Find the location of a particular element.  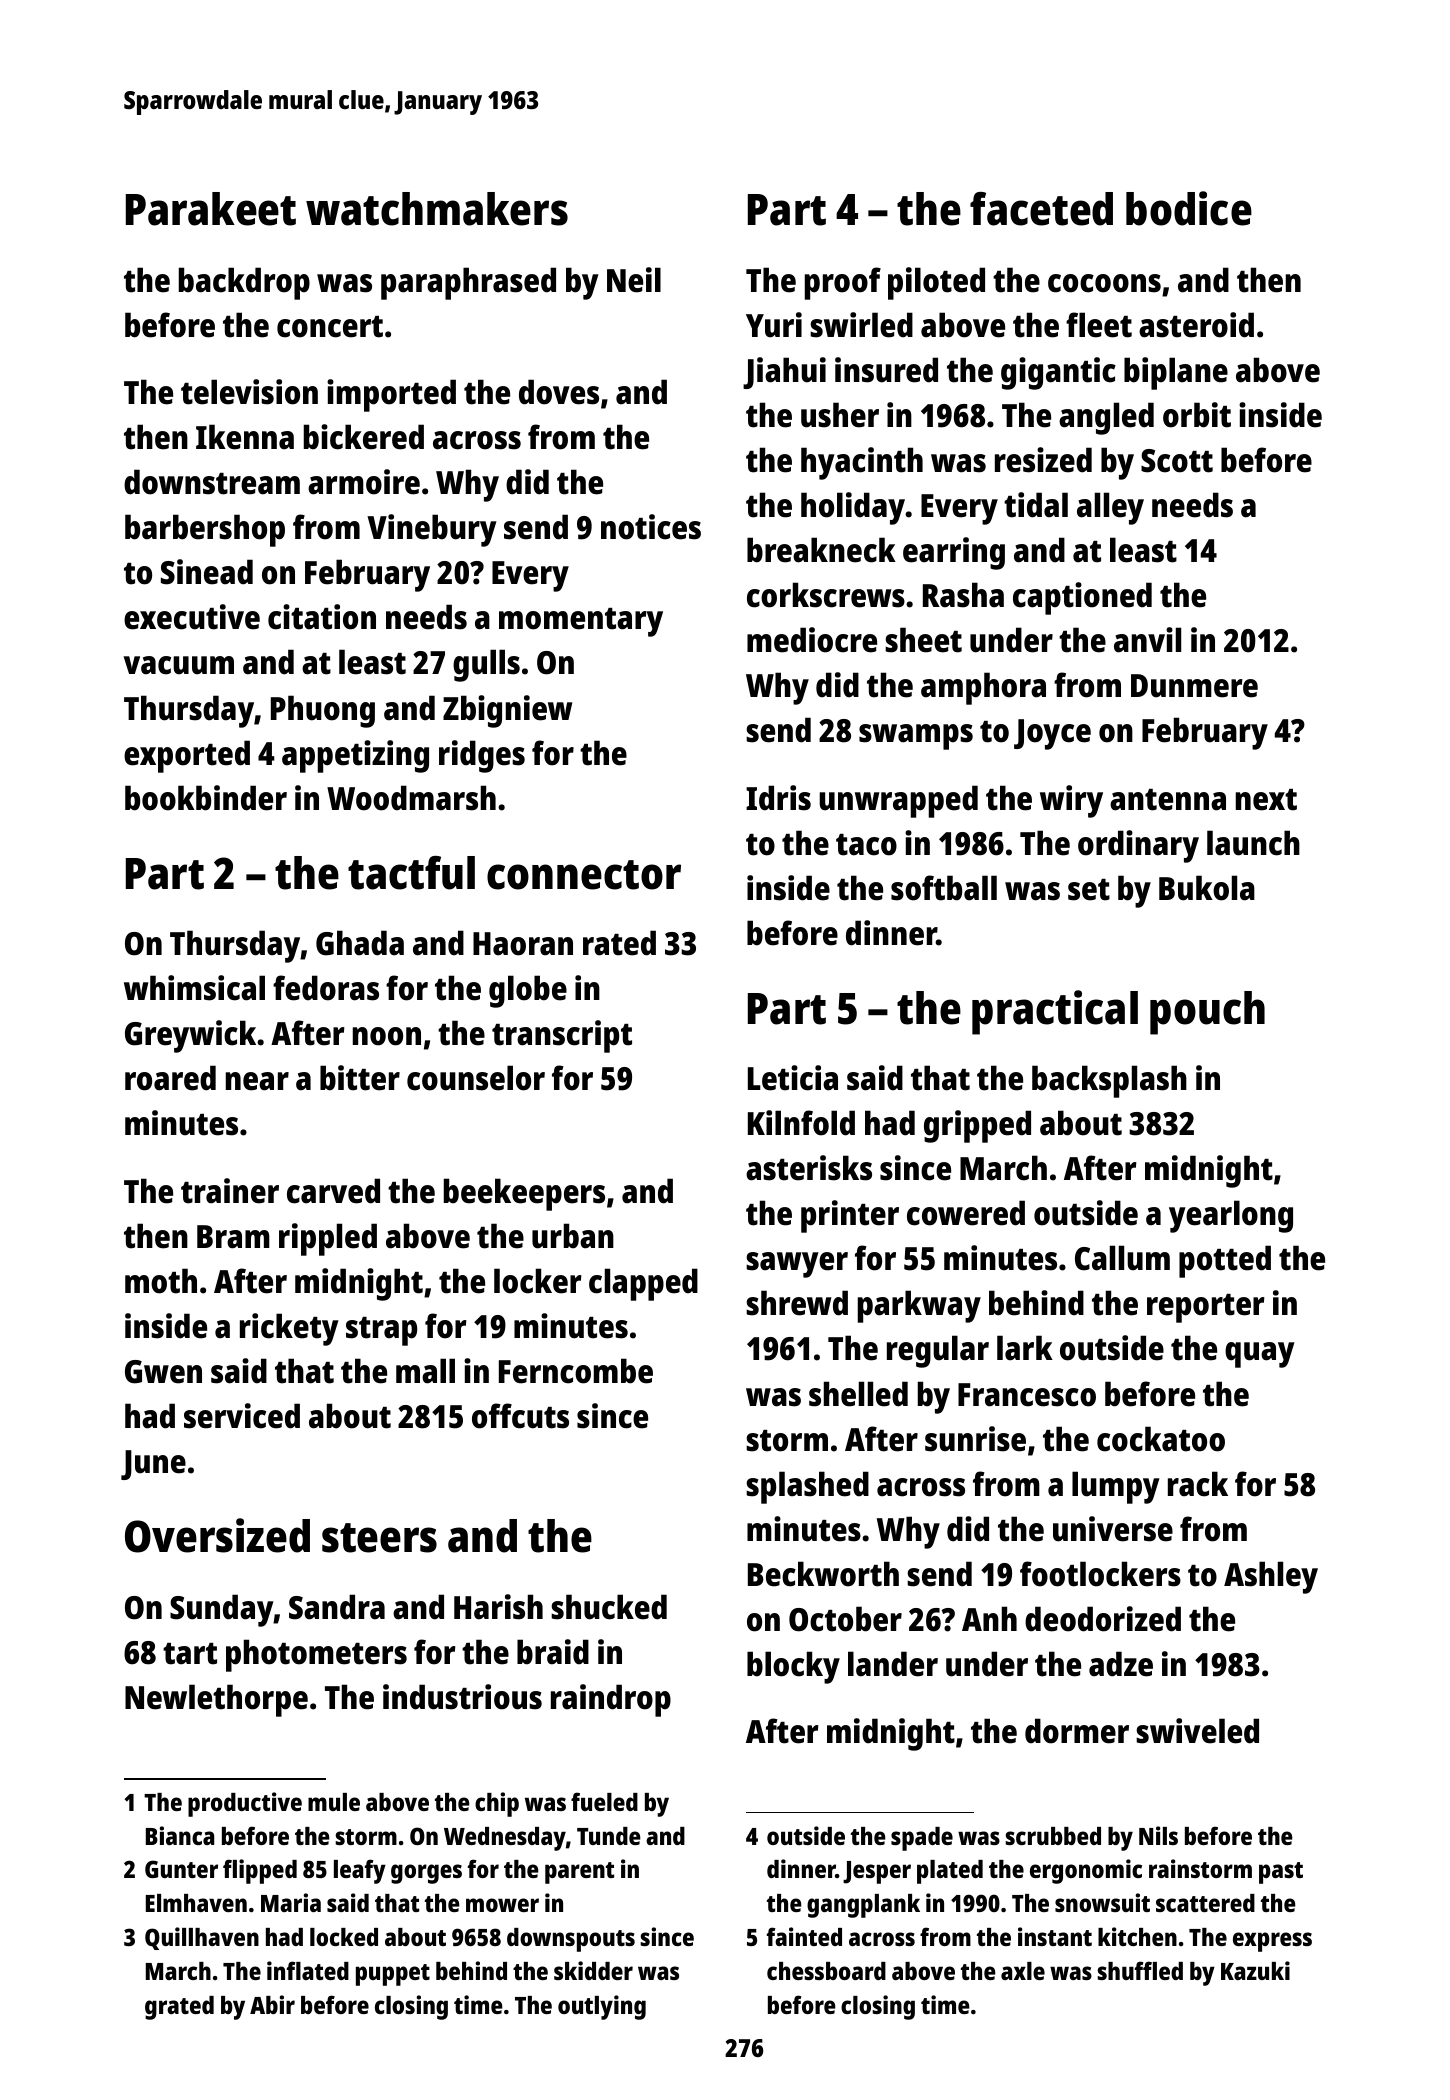

Anh is located at coordinates (989, 1618).
